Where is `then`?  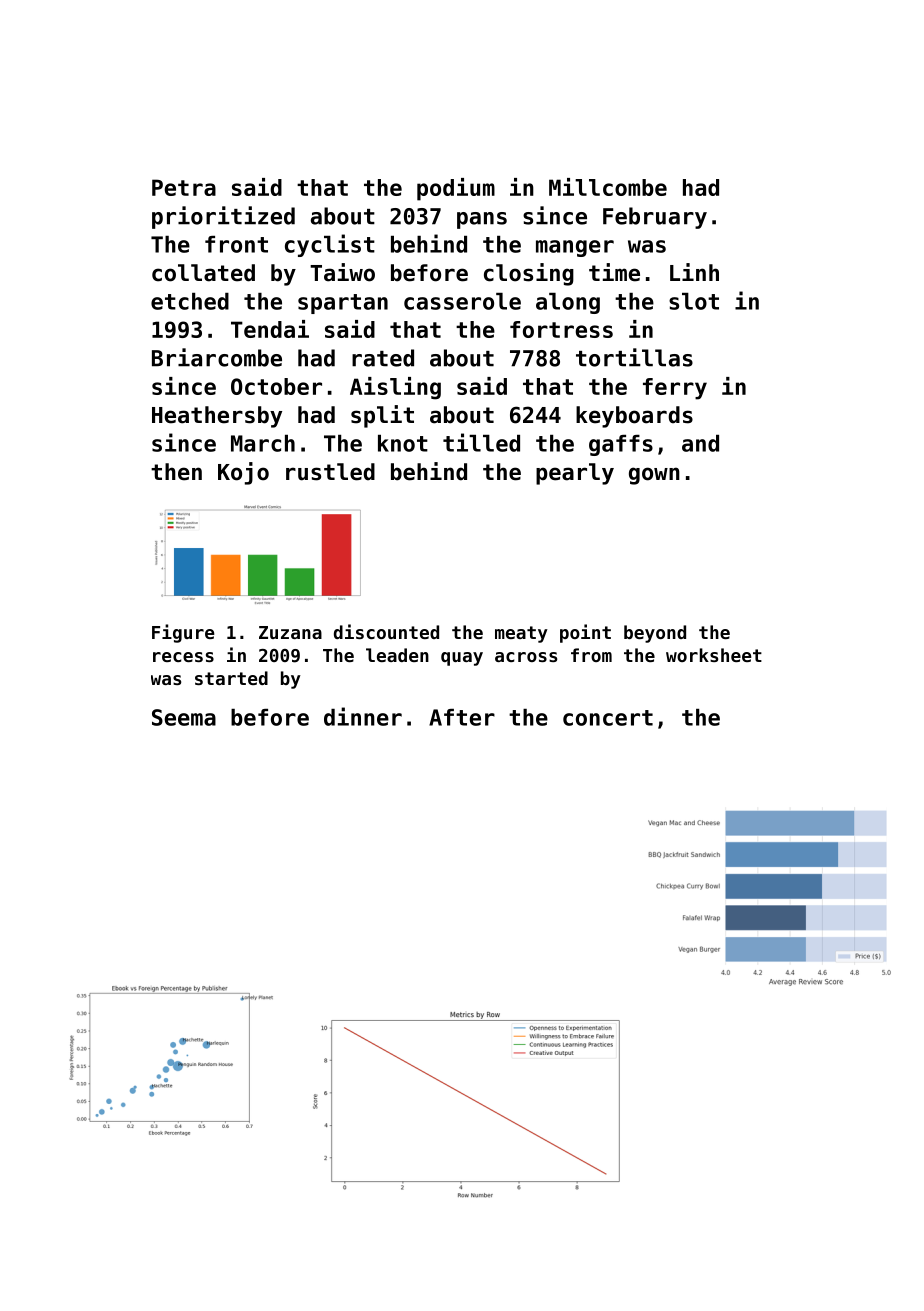
then is located at coordinates (176, 472).
